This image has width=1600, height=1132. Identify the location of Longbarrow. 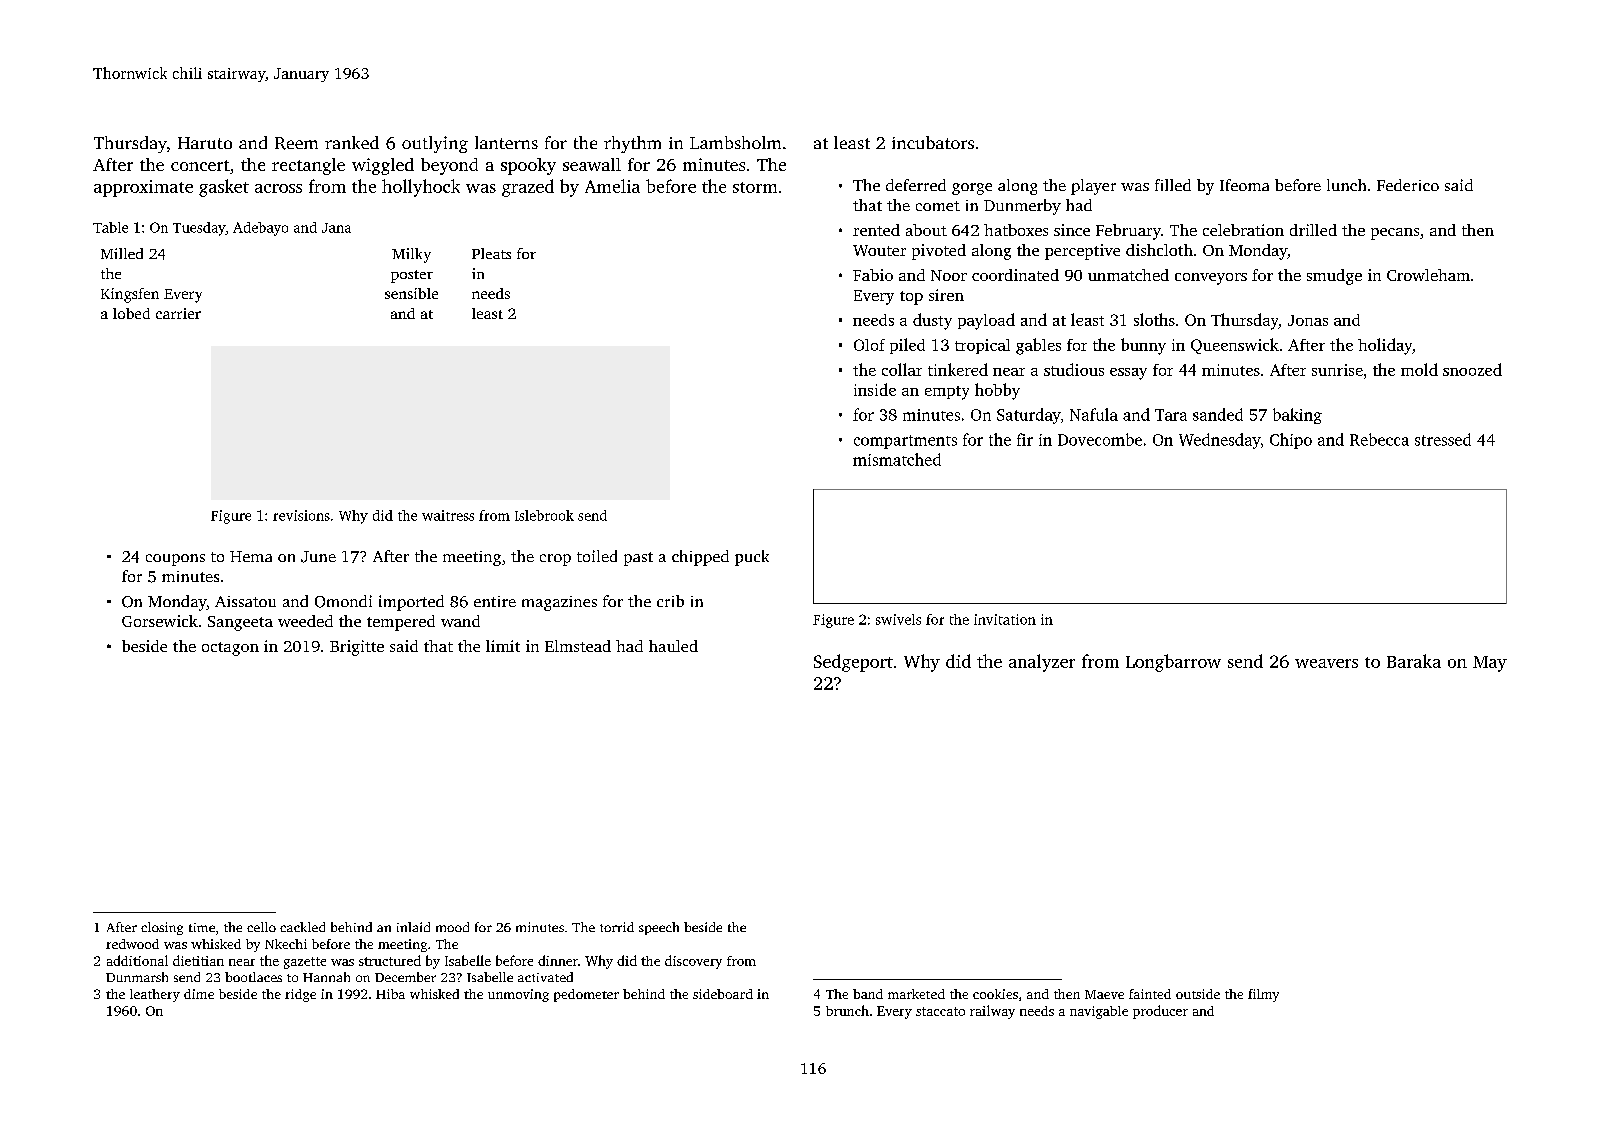
(1173, 663).
